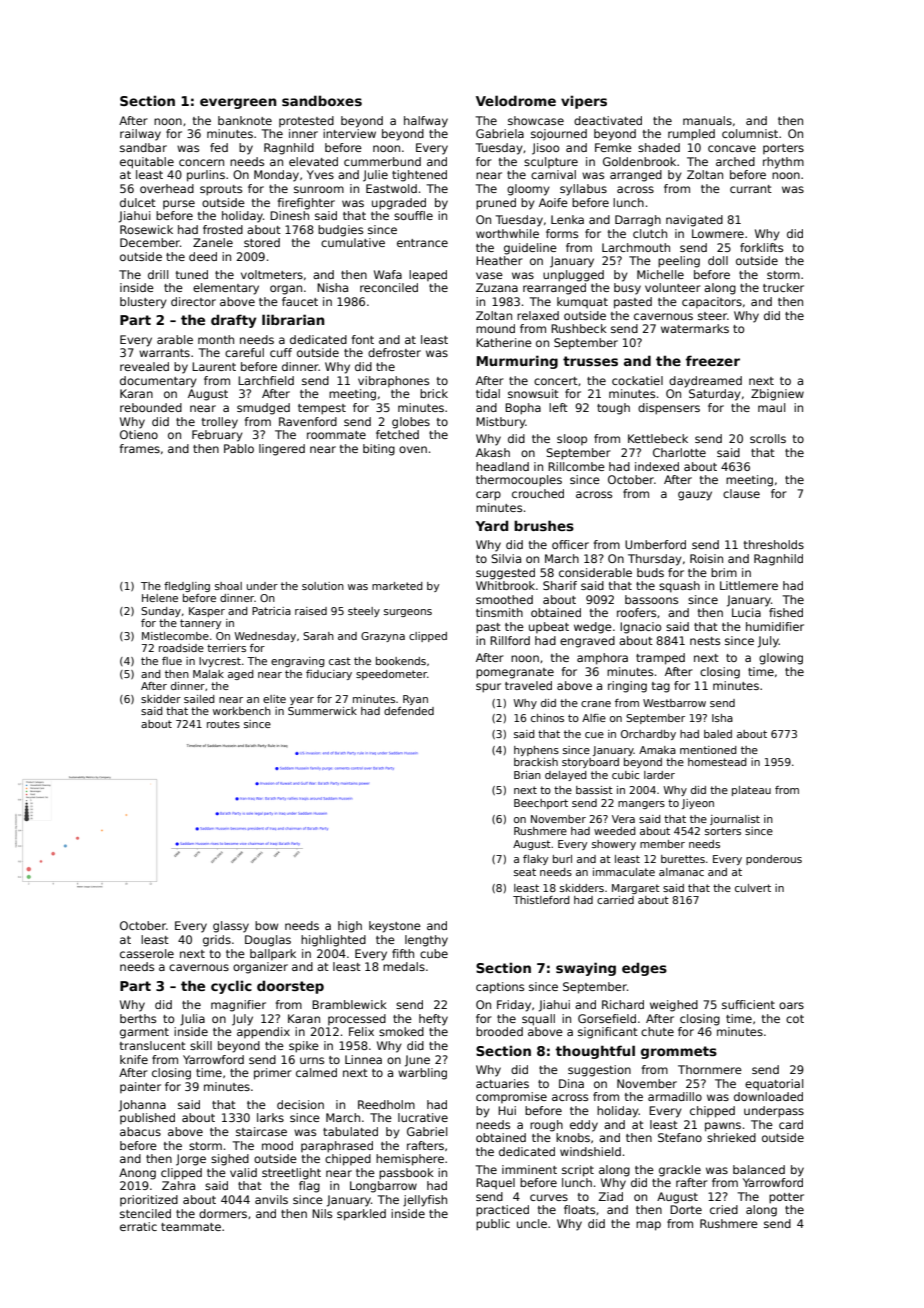 The image size is (924, 1308). What do you see at coordinates (544, 525) in the screenshot?
I see `brushes` at bounding box center [544, 525].
